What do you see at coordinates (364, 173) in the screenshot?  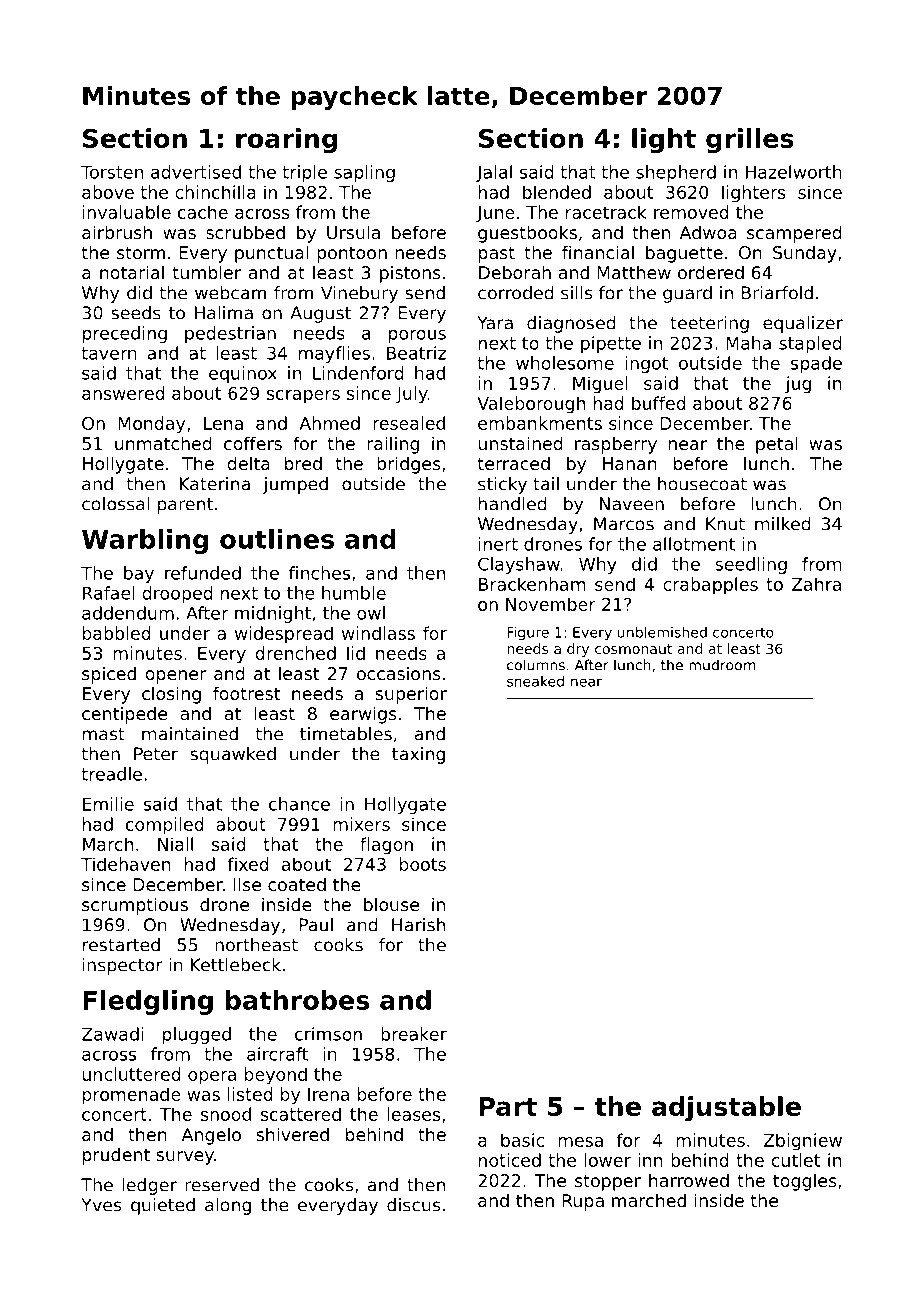 I see `sapling` at bounding box center [364, 173].
